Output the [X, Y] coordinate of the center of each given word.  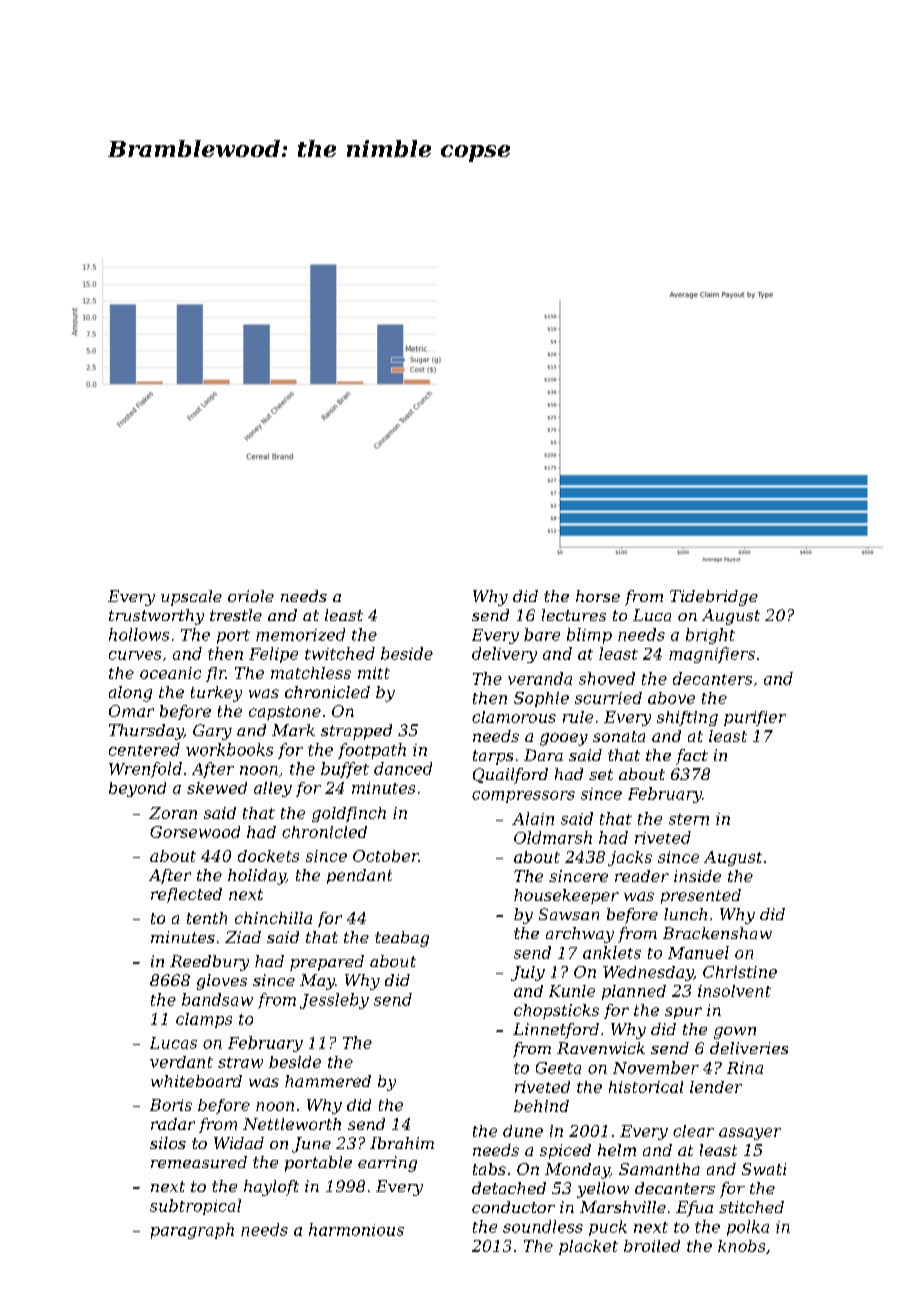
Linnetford [556, 1031]
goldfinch [349, 814]
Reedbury [209, 963]
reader [642, 876]
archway [580, 935]
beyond [137, 789]
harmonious [356, 1229]
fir [216, 674]
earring [387, 1164]
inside [697, 876]
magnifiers [712, 655]
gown [735, 1033]
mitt [374, 673]
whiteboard [196, 1081]
